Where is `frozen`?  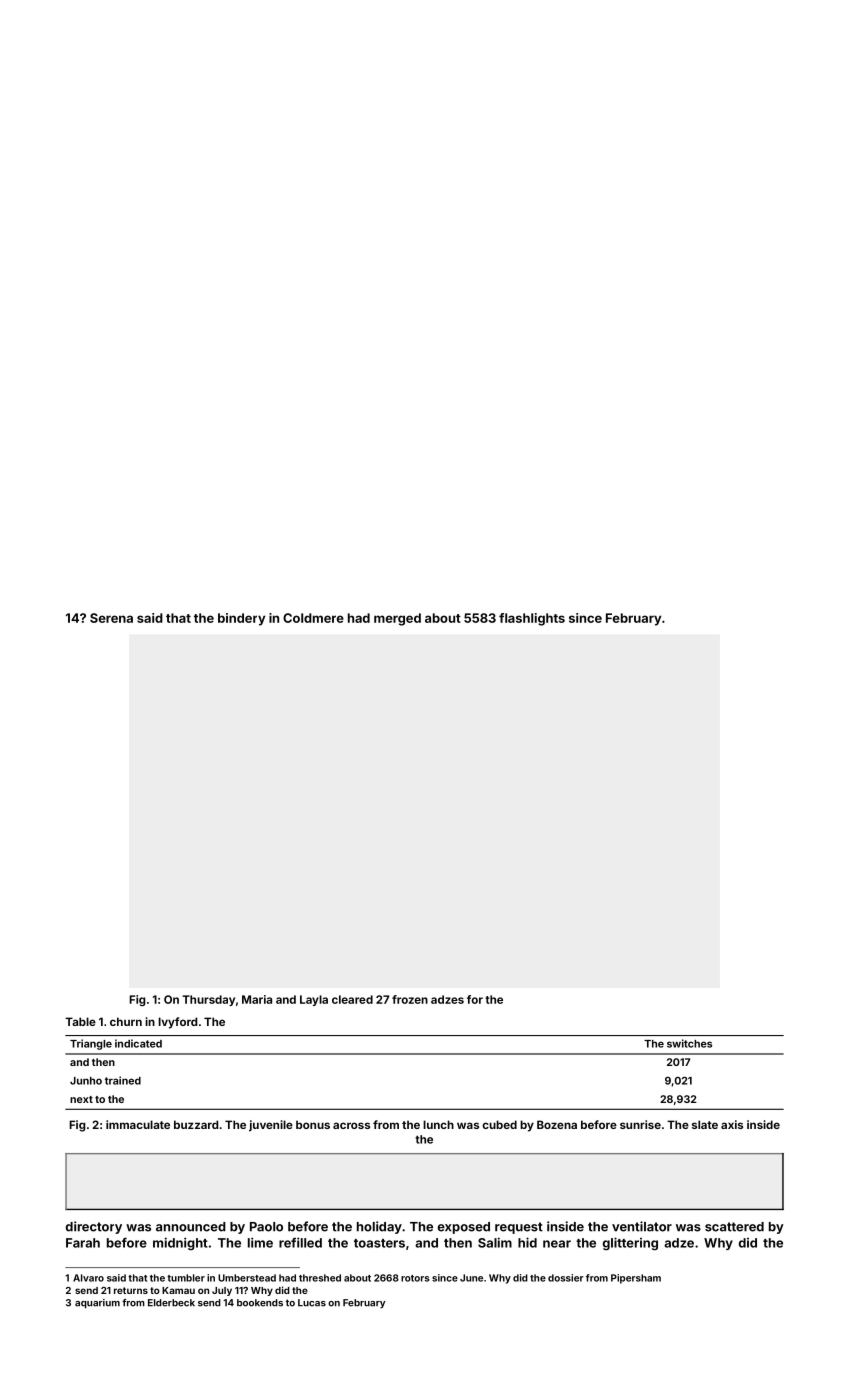
frozen is located at coordinates (410, 999).
